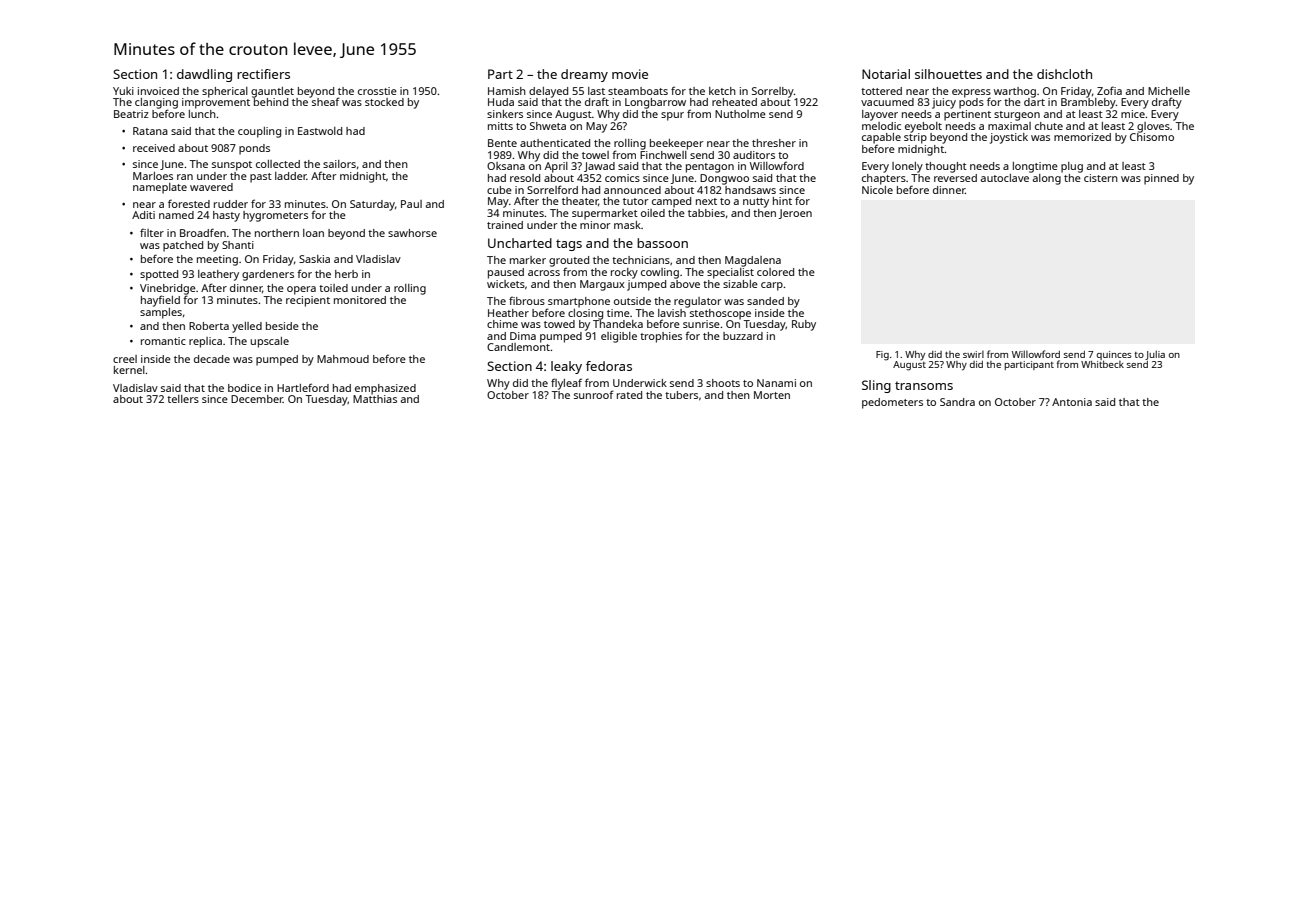  Describe the element at coordinates (1114, 355) in the screenshot. I see `quinces` at that location.
